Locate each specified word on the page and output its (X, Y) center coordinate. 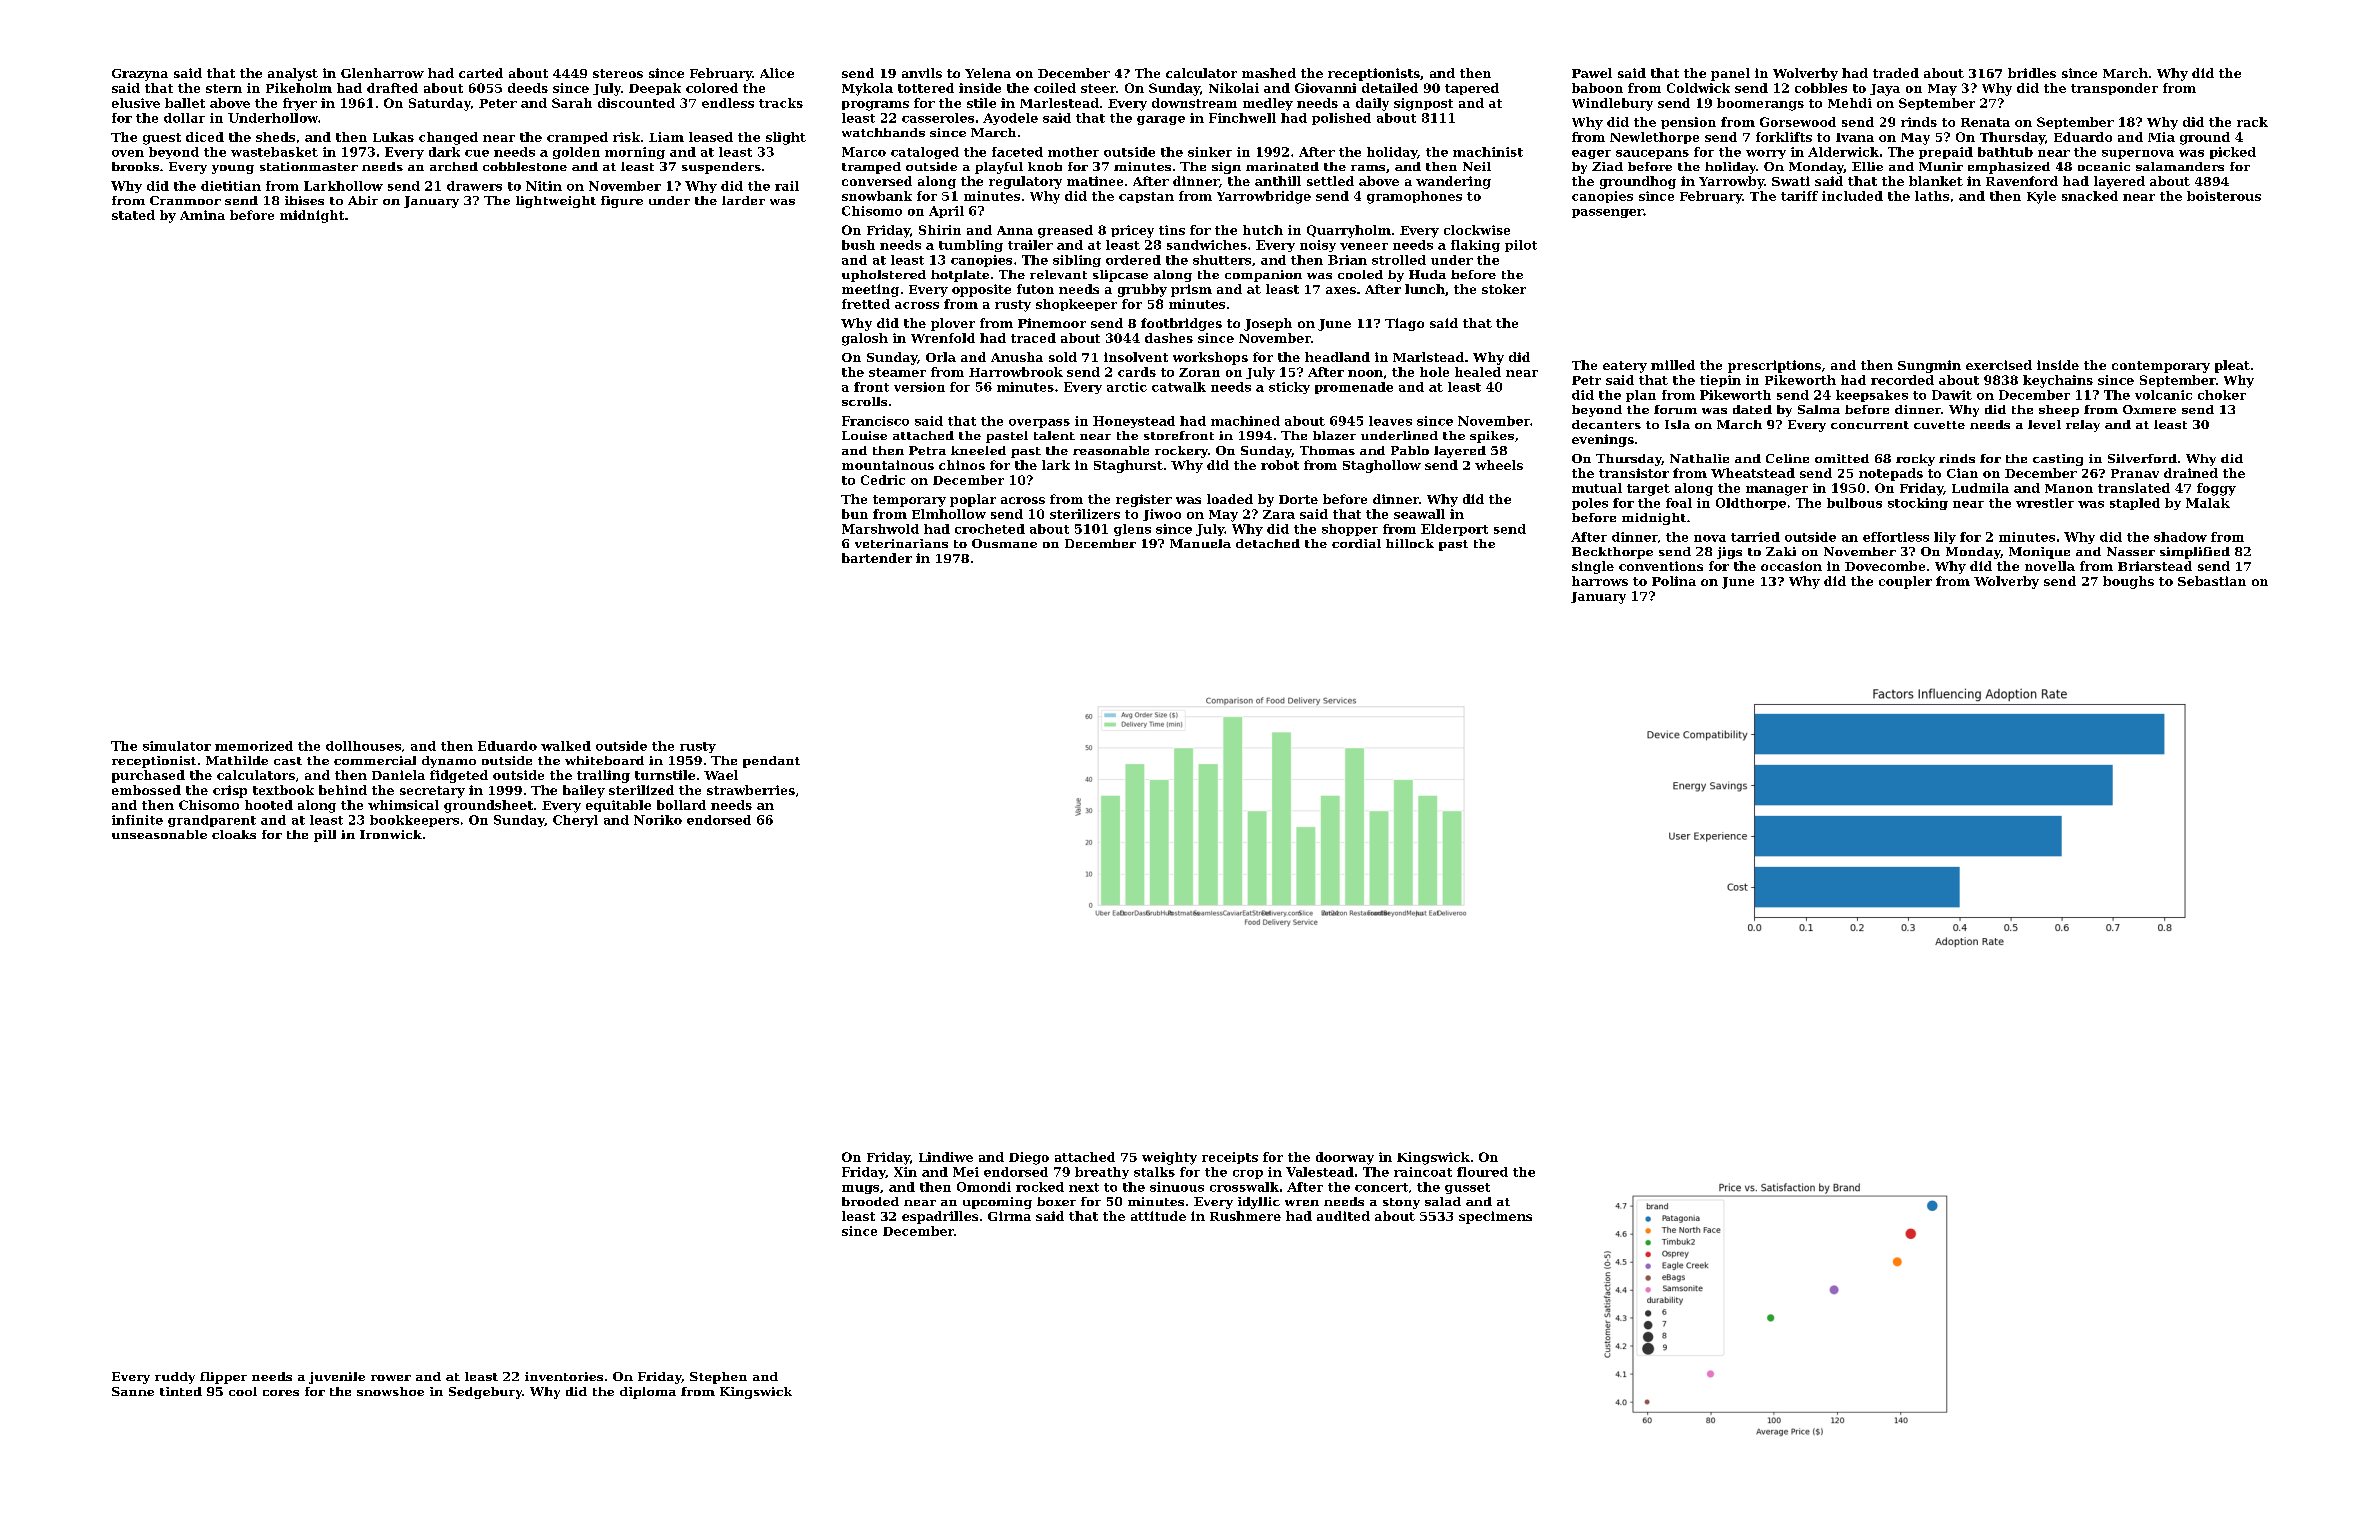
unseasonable (159, 834)
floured (1482, 1172)
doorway (1345, 1158)
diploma (648, 1393)
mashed (1269, 73)
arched (454, 166)
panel (1730, 74)
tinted (181, 1391)
